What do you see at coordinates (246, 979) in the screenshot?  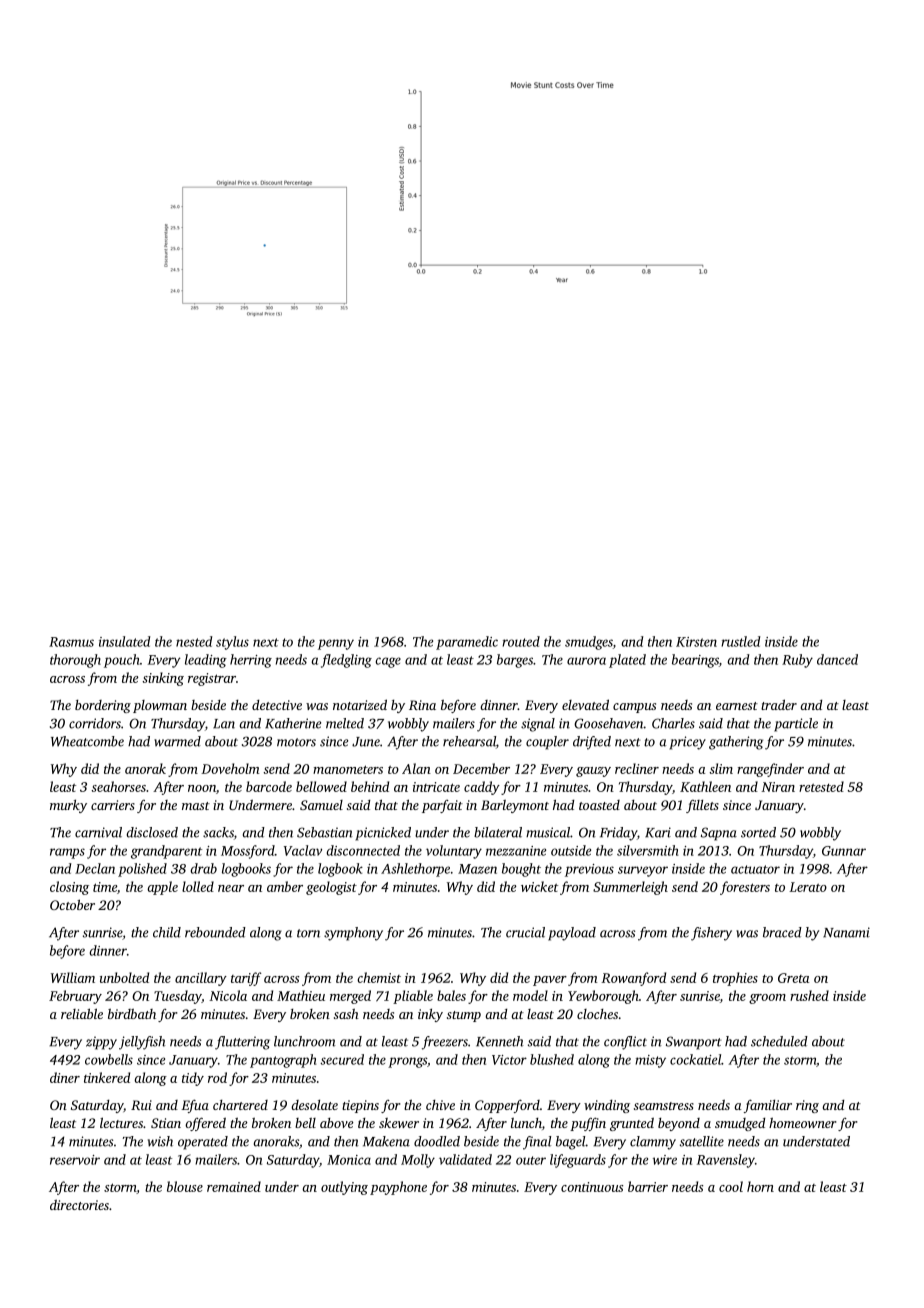 I see `tariff` at bounding box center [246, 979].
